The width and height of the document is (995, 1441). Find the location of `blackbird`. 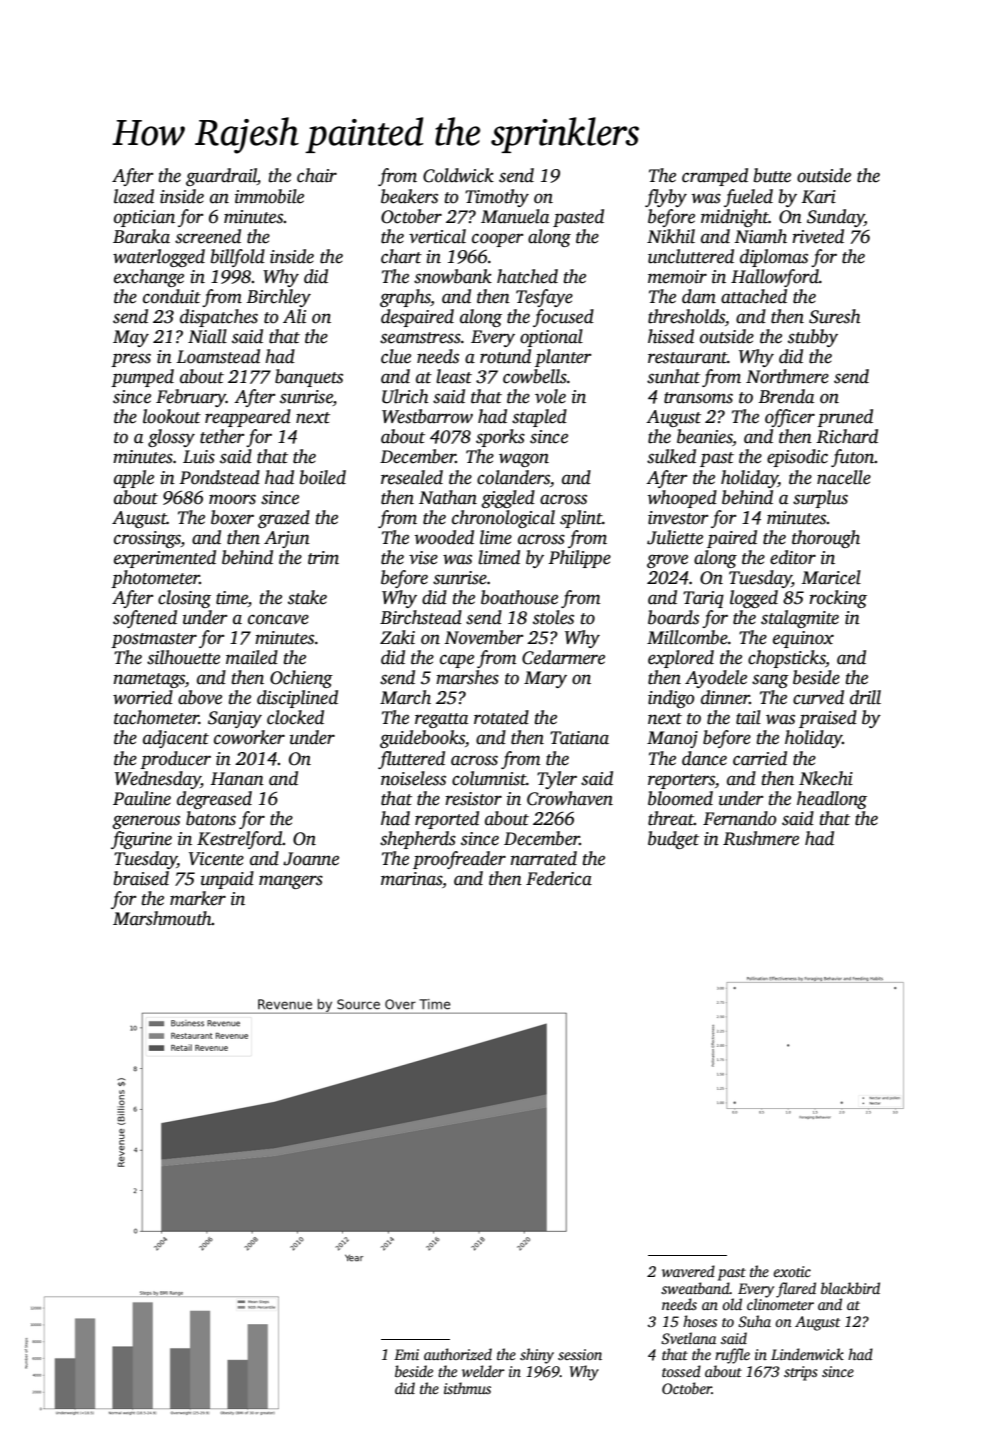

blackbird is located at coordinates (850, 1288).
